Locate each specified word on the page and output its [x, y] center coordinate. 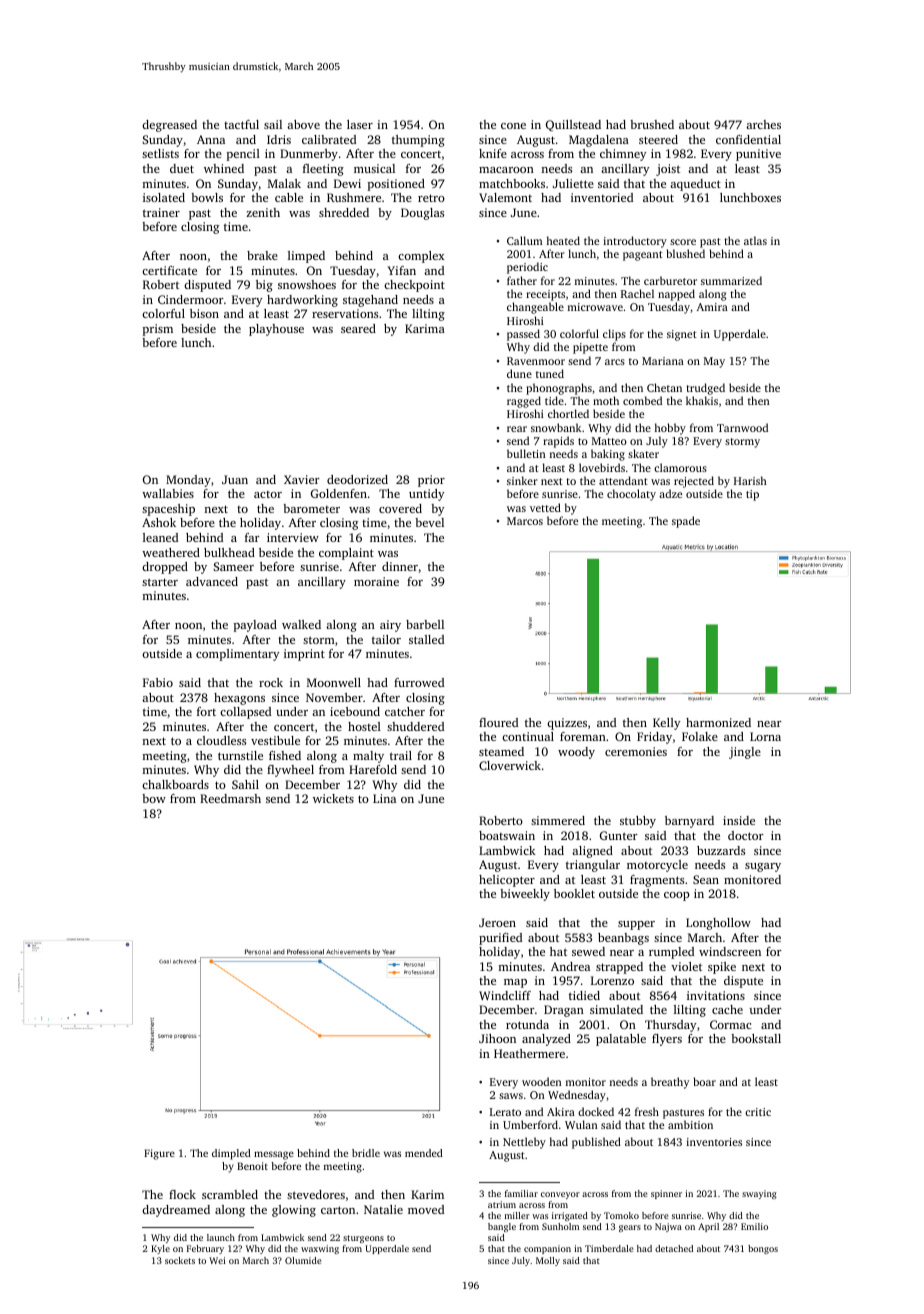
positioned [396, 185]
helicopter [507, 881]
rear [517, 429]
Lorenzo [612, 980]
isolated [164, 197]
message [274, 1155]
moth [606, 400]
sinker [522, 480]
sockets [180, 1260]
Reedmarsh [230, 798]
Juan [235, 479]
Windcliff [505, 995]
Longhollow [718, 924]
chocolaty [631, 495]
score [683, 242]
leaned [160, 537]
